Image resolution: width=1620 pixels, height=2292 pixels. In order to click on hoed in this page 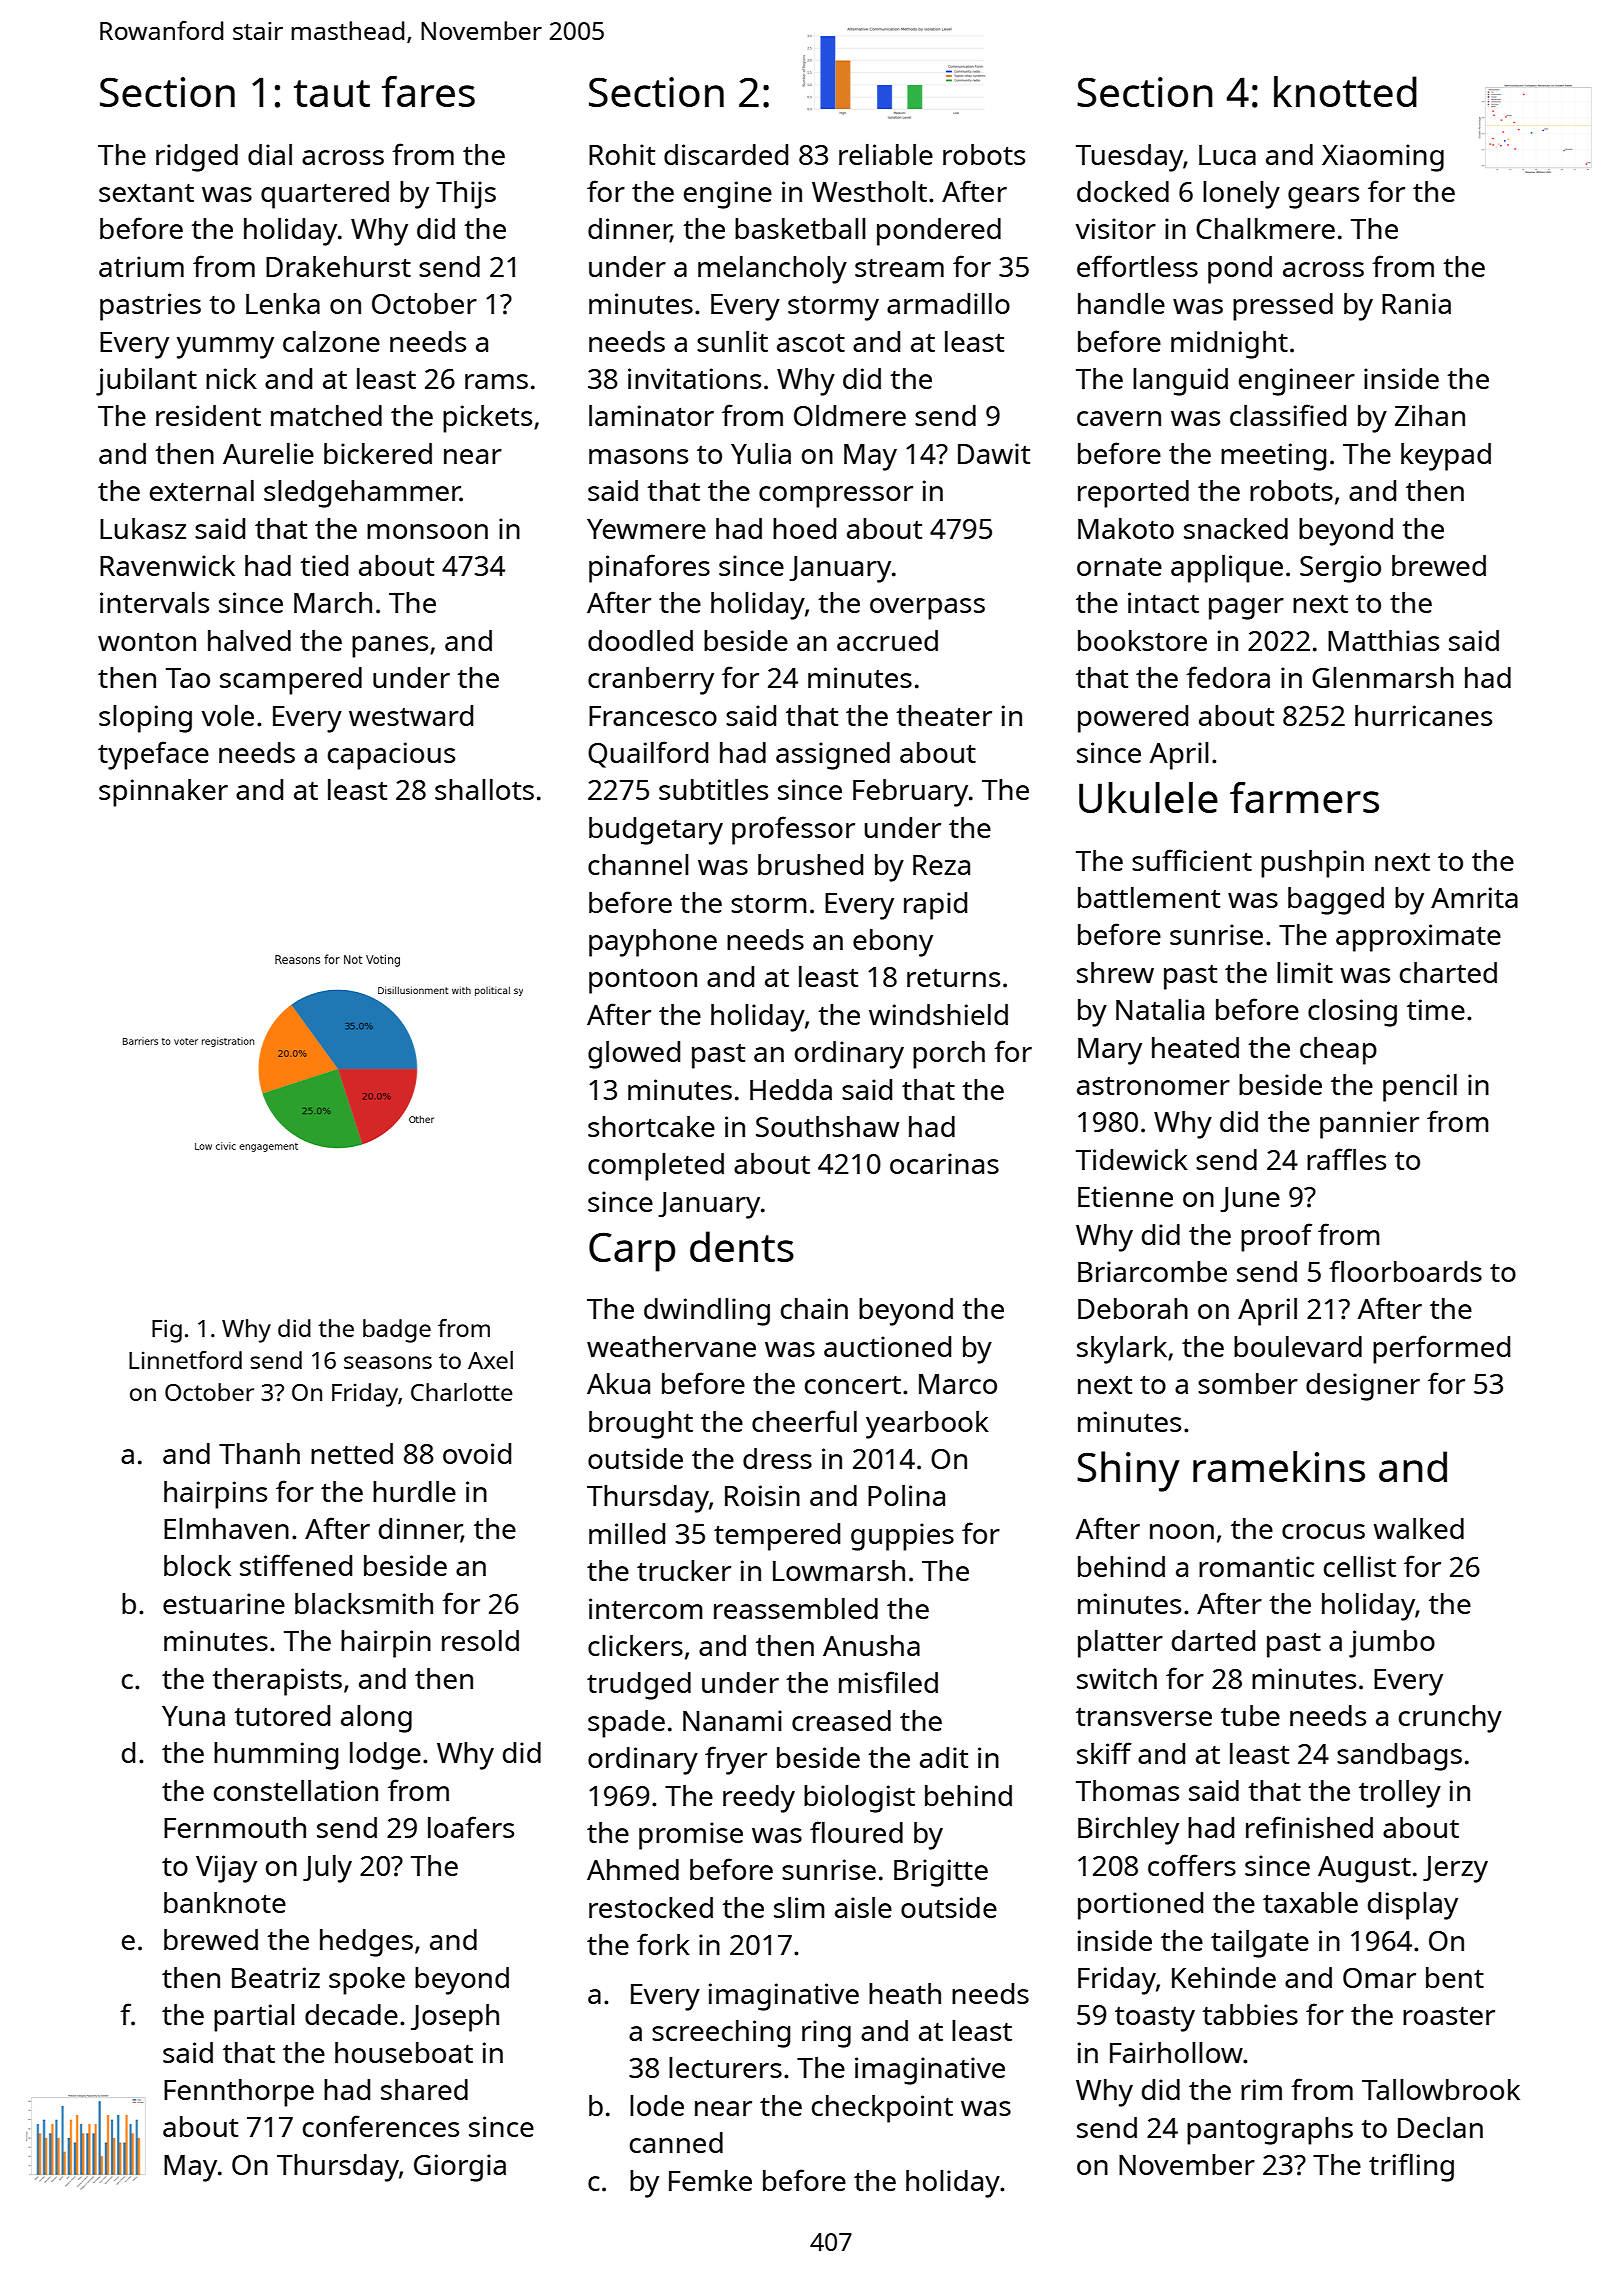, I will do `click(804, 528)`.
